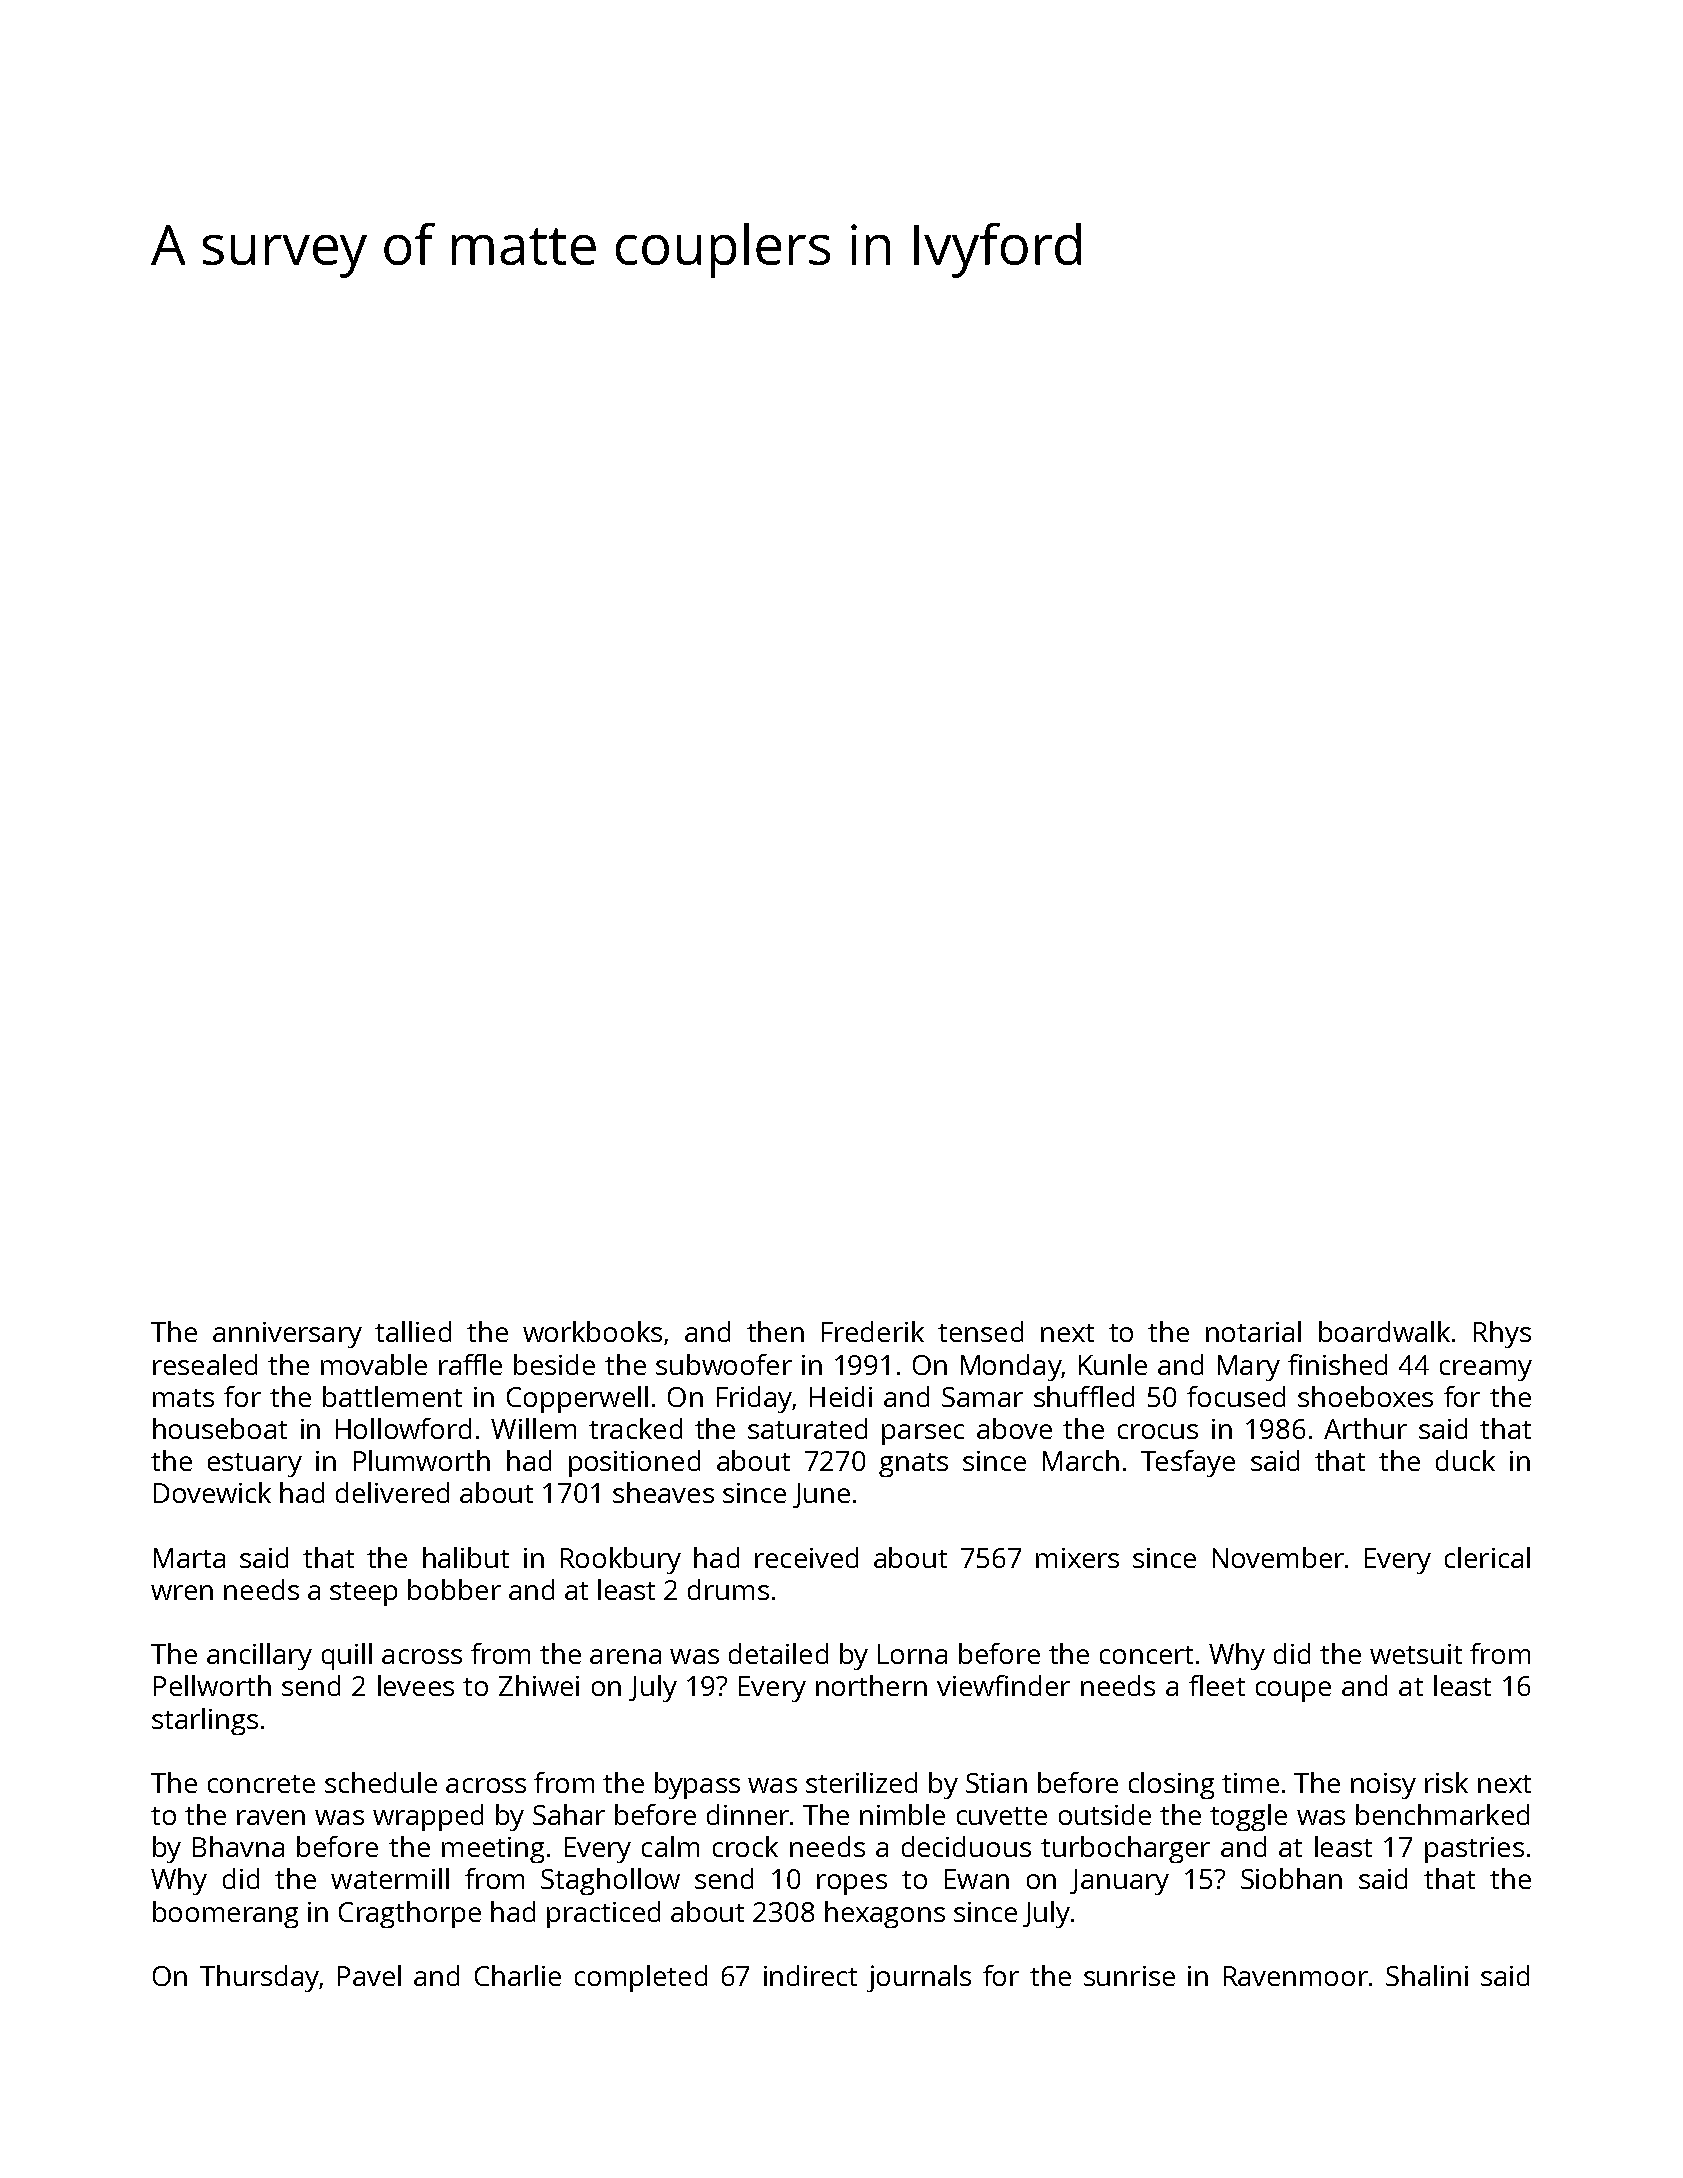  I want to click on Cragthorpe, so click(410, 1914).
